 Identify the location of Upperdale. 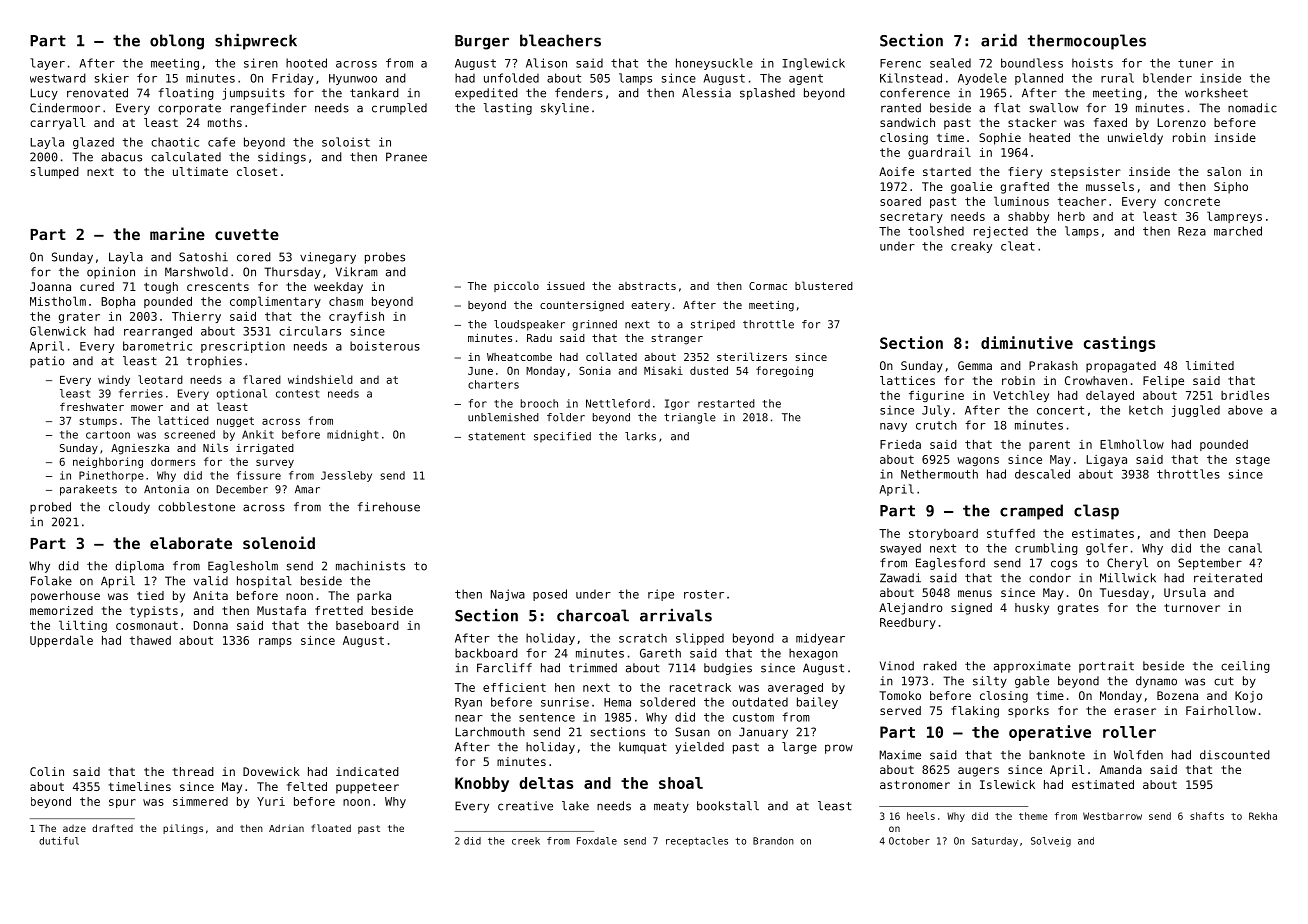
(61, 641).
